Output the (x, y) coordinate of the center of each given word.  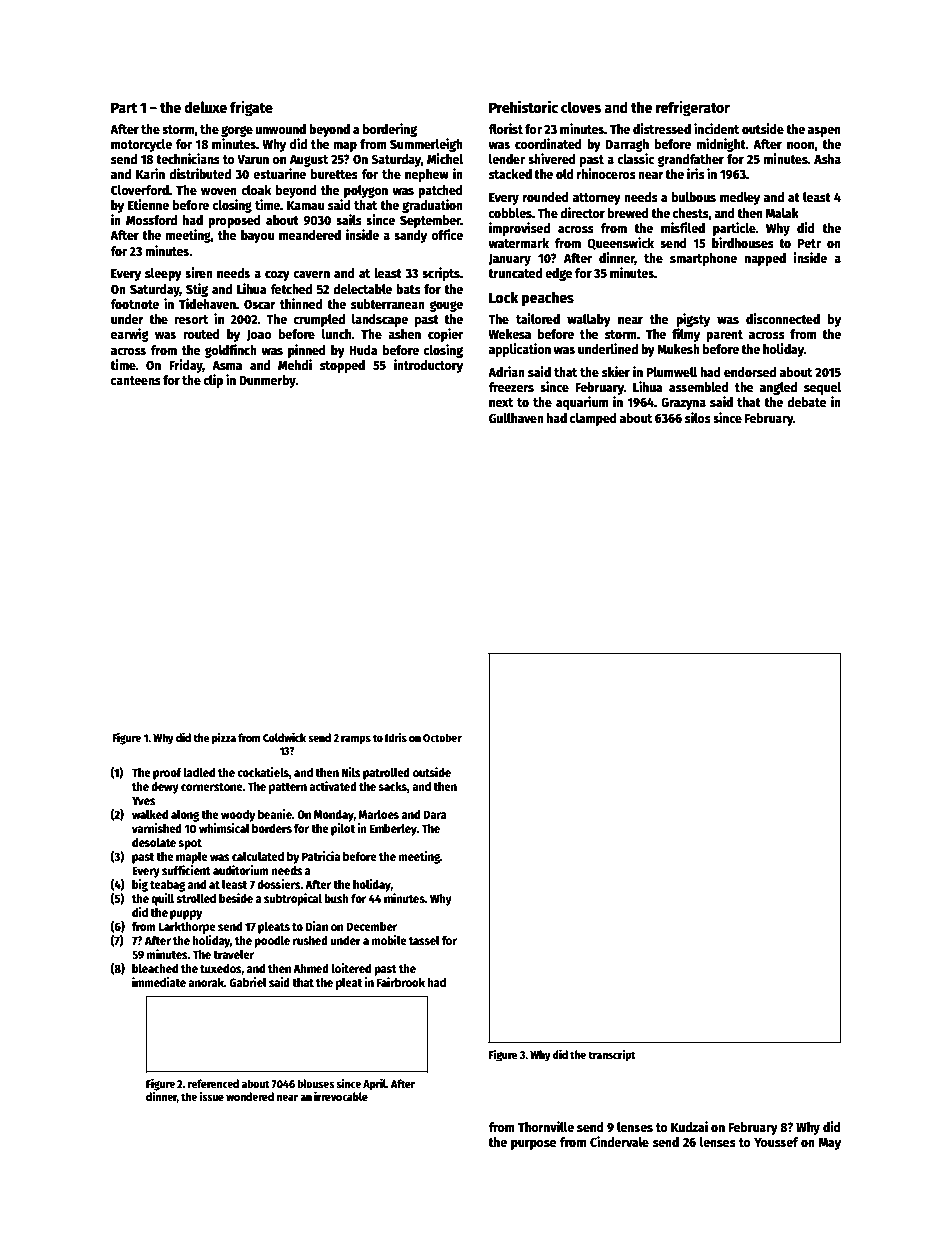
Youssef (776, 1142)
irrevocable (341, 1096)
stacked (510, 174)
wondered (250, 1096)
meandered (310, 235)
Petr (809, 243)
